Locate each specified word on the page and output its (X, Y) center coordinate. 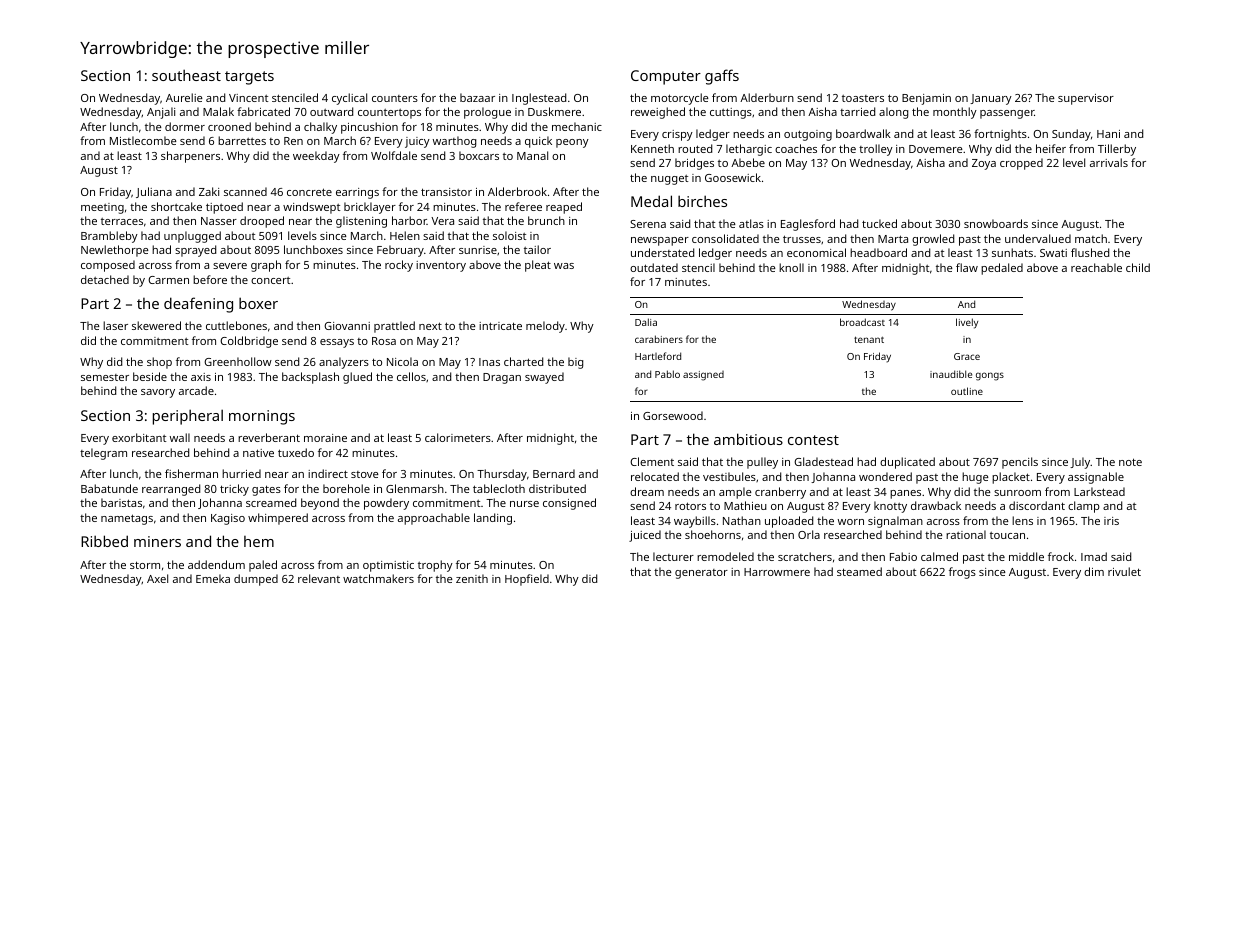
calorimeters (458, 437)
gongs (990, 376)
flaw (967, 267)
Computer (666, 77)
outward (331, 111)
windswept (311, 208)
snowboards (996, 223)
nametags (127, 519)
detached (105, 279)
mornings (262, 417)
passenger (1007, 114)
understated (662, 252)
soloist (509, 235)
